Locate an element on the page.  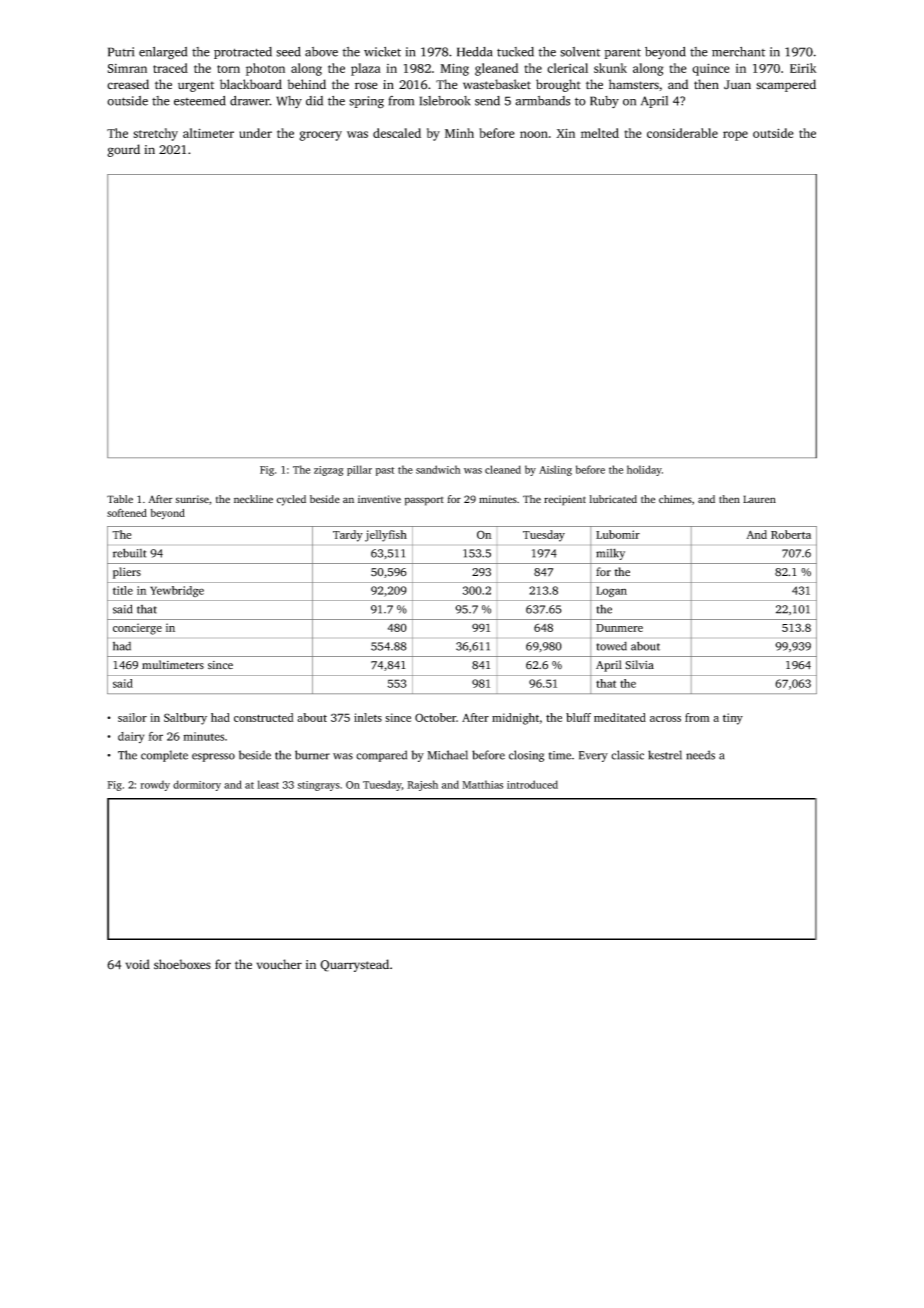
void is located at coordinates (137, 964).
